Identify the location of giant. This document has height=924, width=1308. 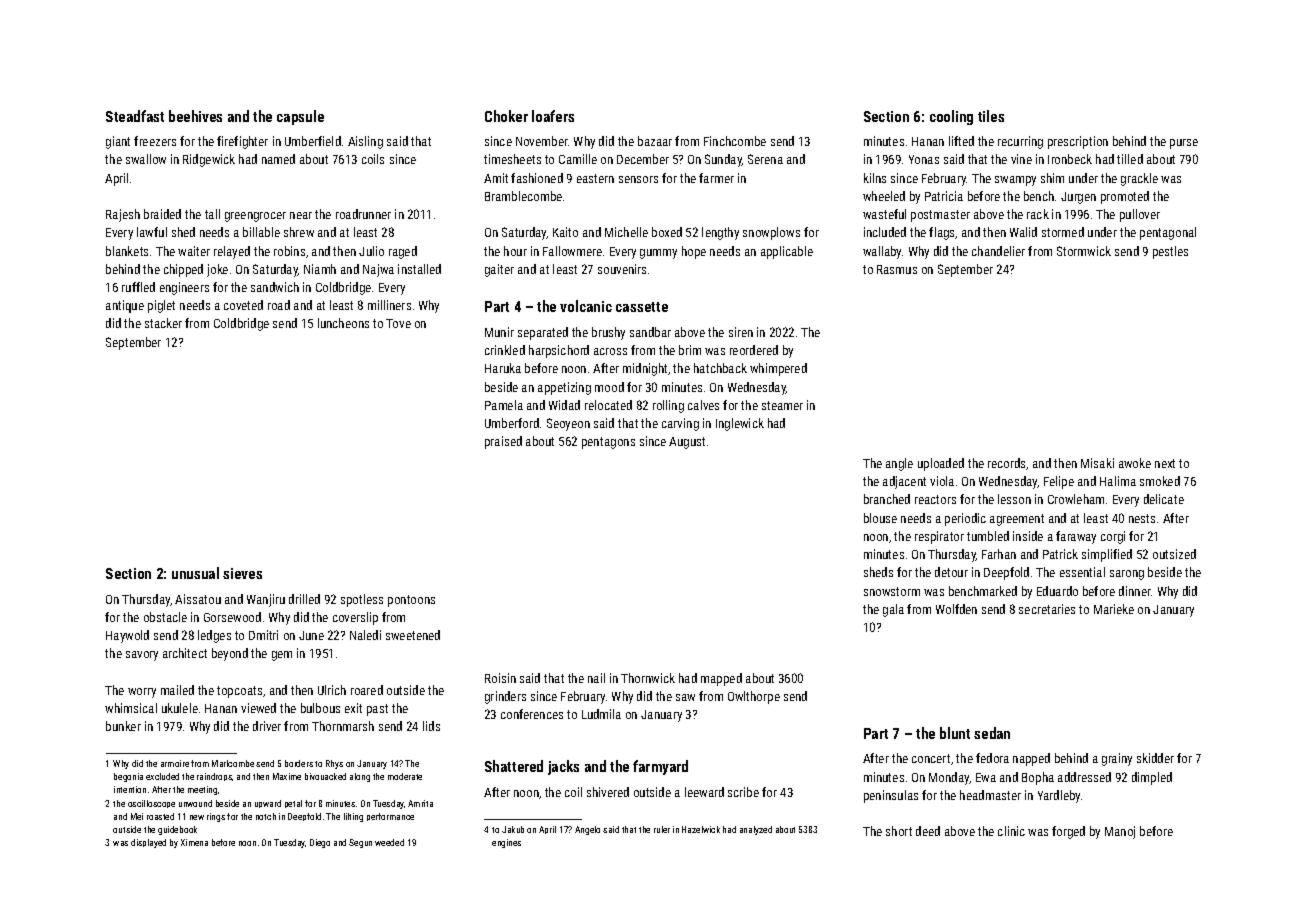
(118, 142).
